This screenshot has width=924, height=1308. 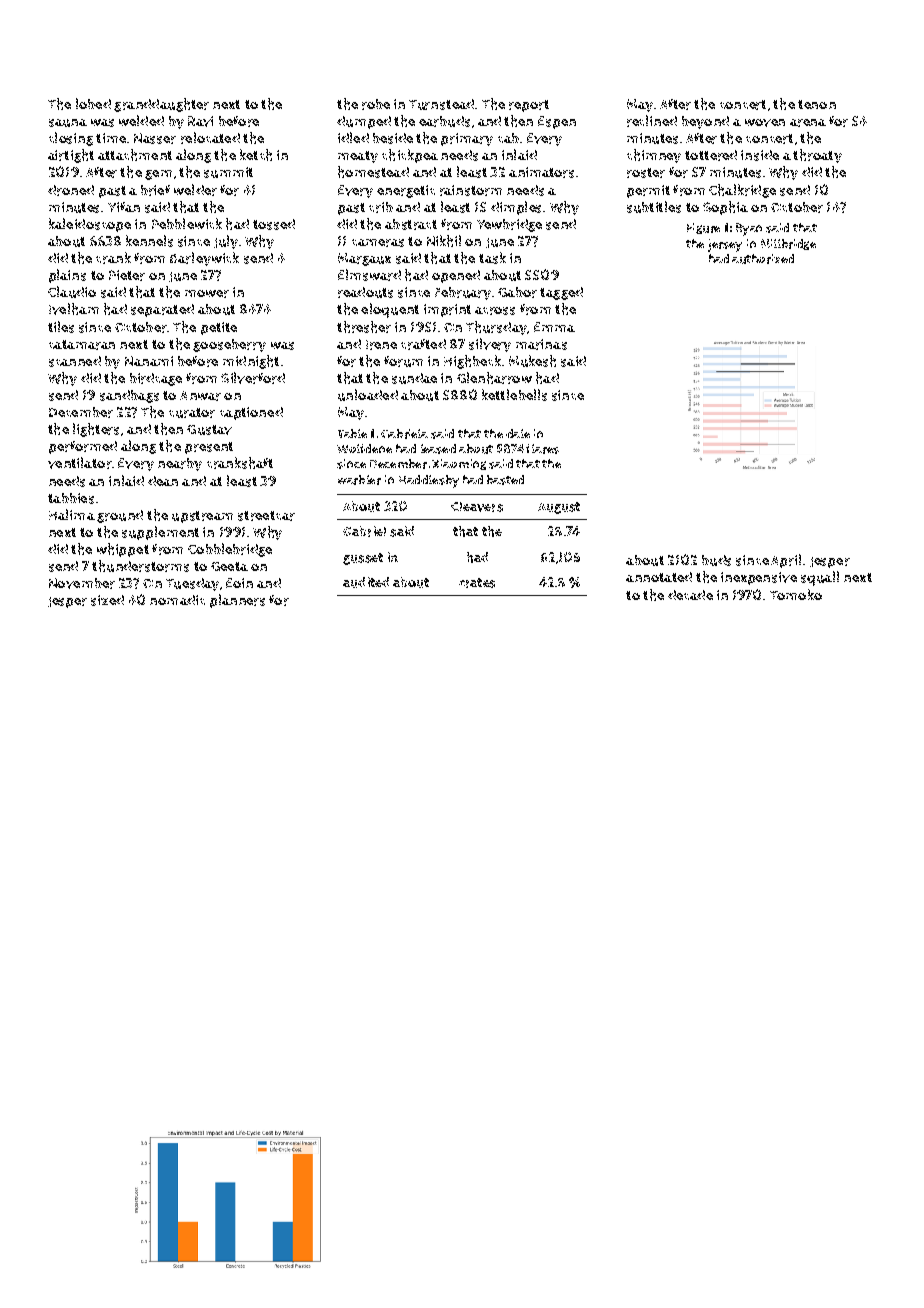 What do you see at coordinates (368, 395) in the screenshot?
I see `unloaded` at bounding box center [368, 395].
